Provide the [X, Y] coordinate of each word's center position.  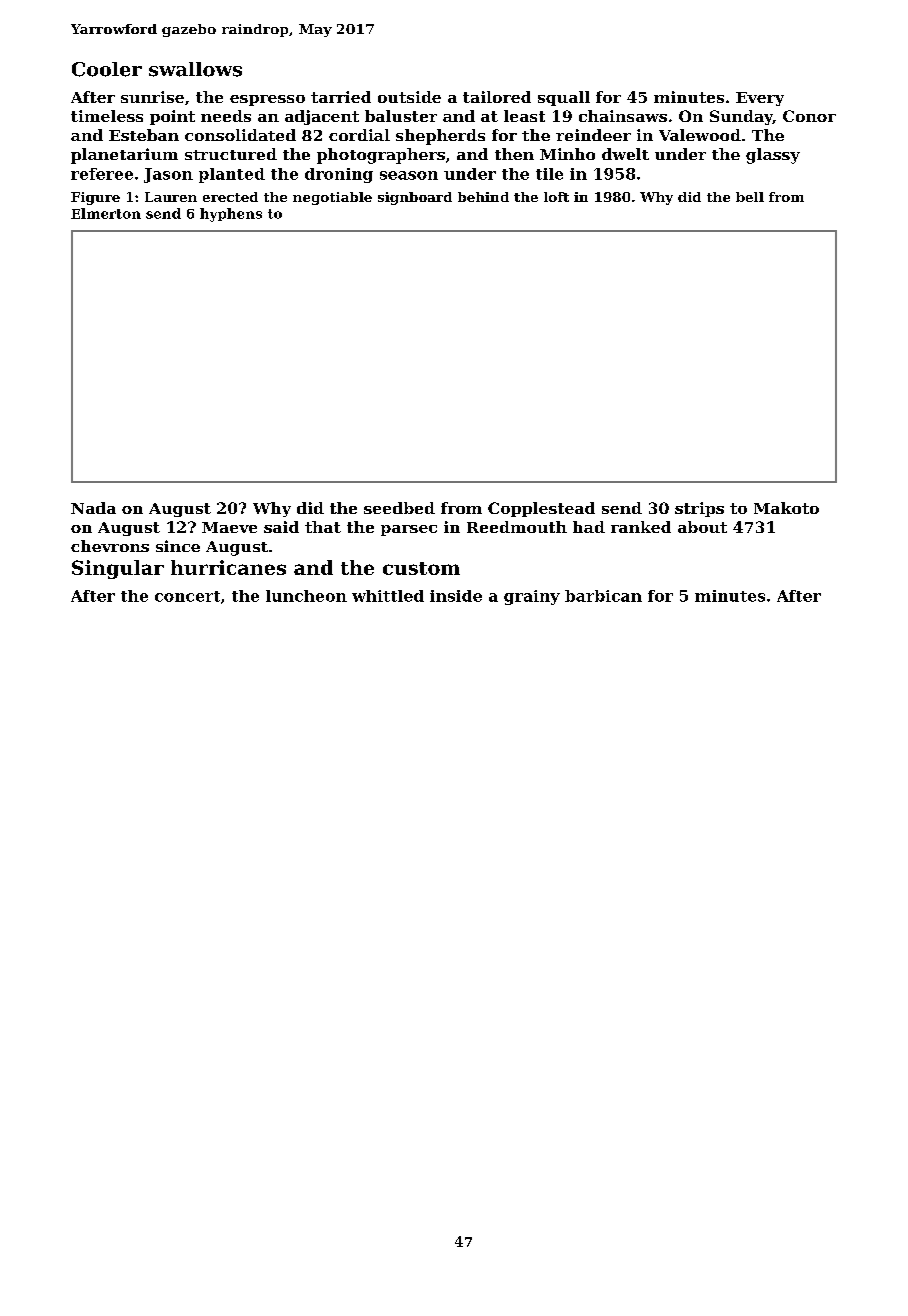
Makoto [786, 508]
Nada [93, 508]
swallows [195, 69]
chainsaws [623, 116]
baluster [401, 116]
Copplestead [541, 509]
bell [750, 197]
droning [339, 175]
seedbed [399, 508]
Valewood [700, 135]
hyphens [231, 215]
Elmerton [106, 213]
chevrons [110, 546]
